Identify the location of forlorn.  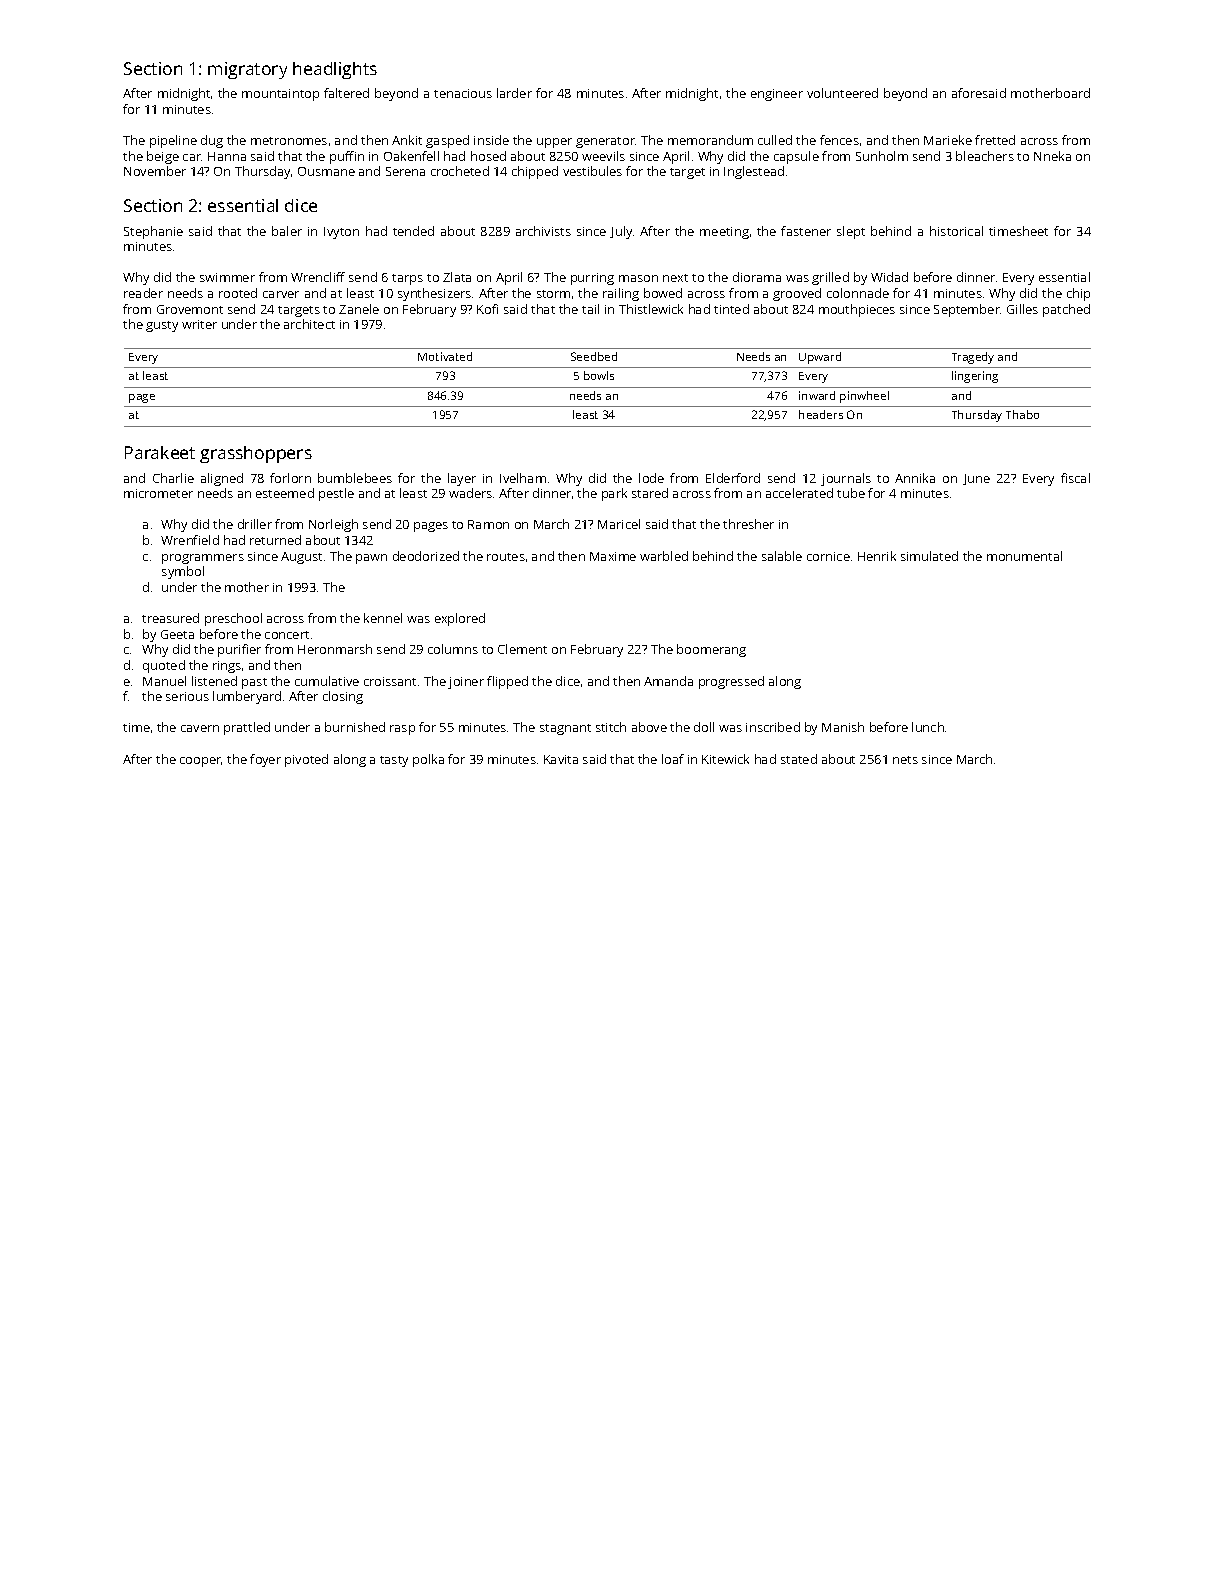
(290, 478).
